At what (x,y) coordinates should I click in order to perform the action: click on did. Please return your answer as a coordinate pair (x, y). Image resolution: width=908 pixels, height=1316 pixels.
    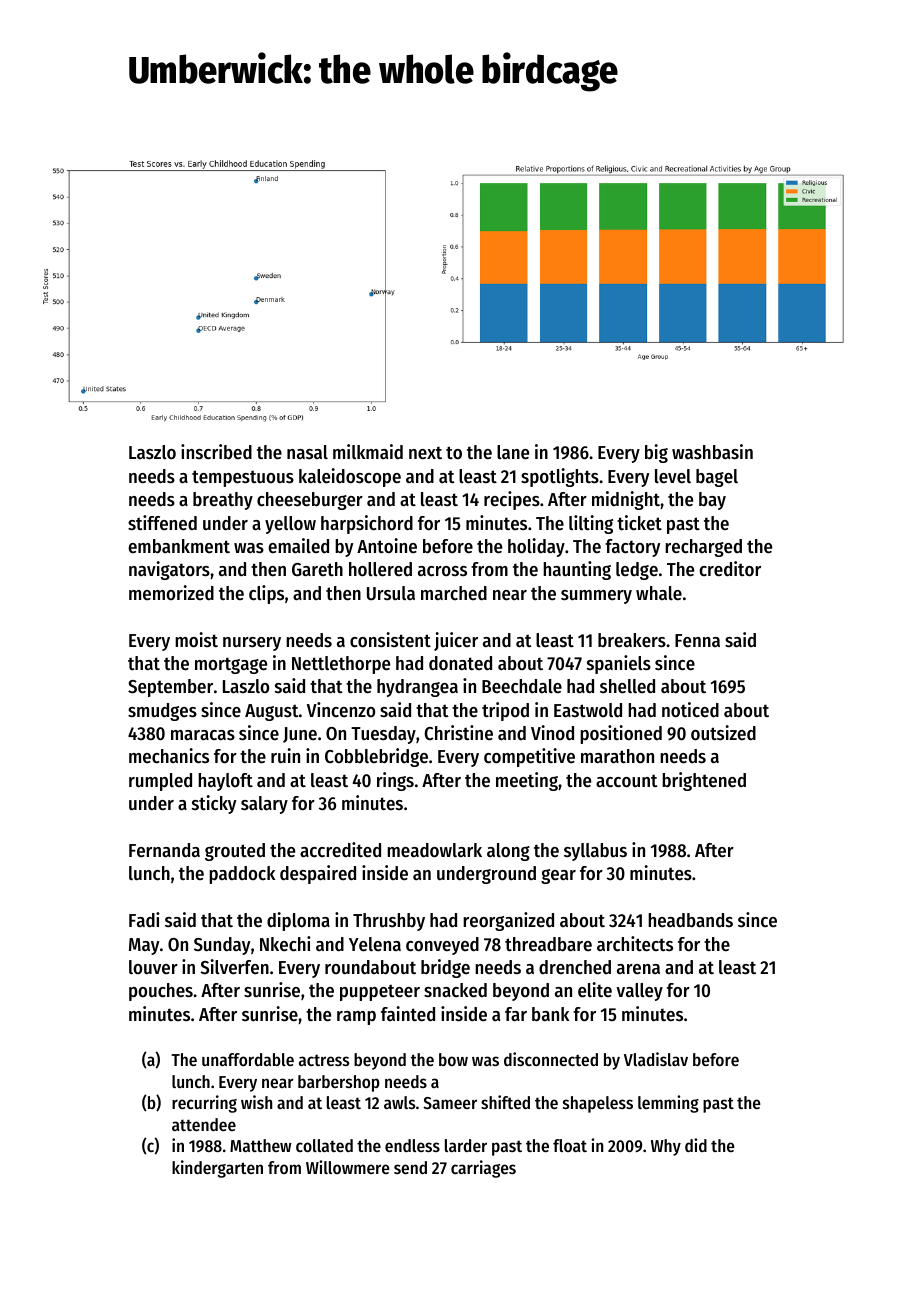
    Looking at the image, I should click on (696, 1145).
